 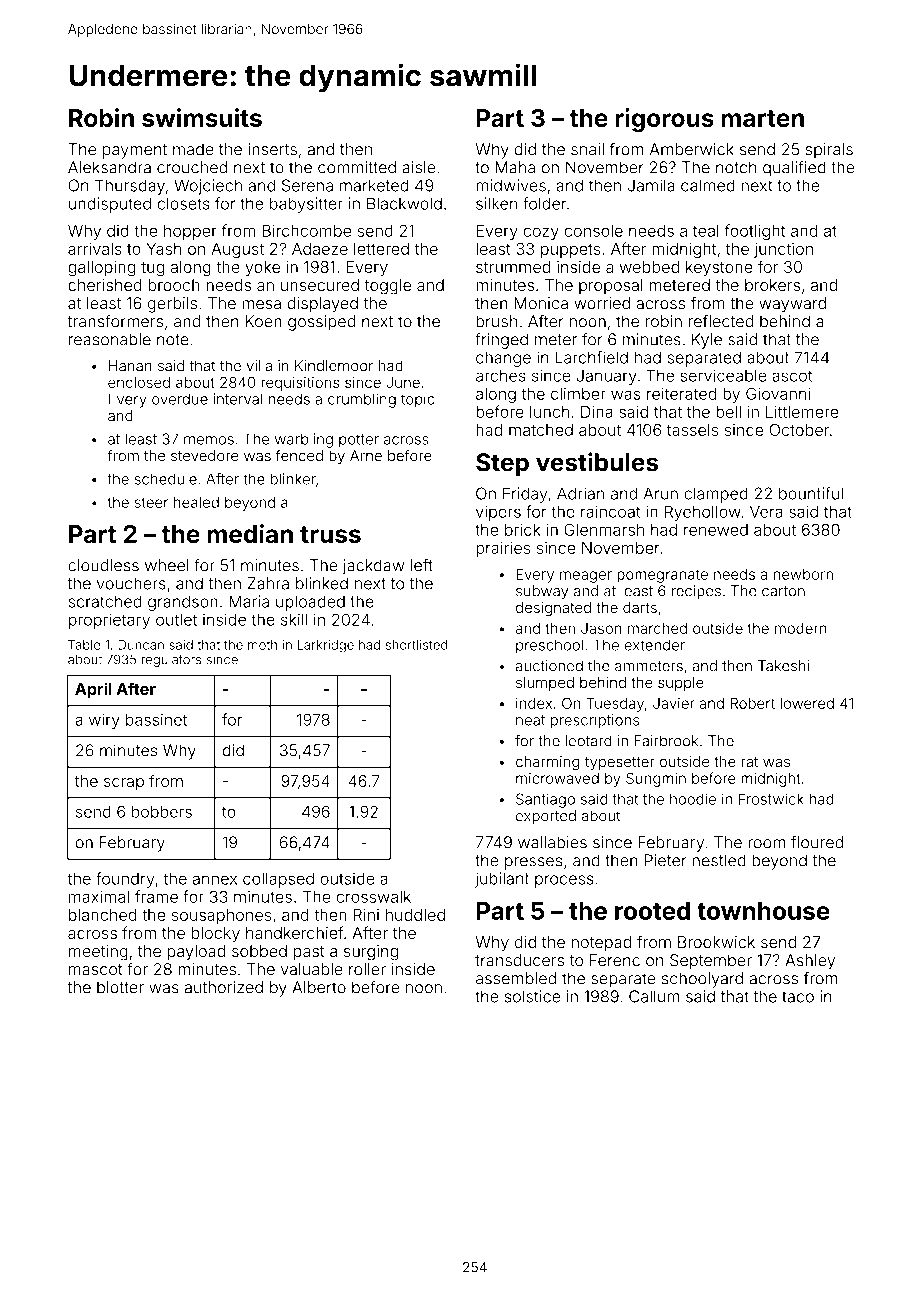 I want to click on blotter, so click(x=120, y=987).
